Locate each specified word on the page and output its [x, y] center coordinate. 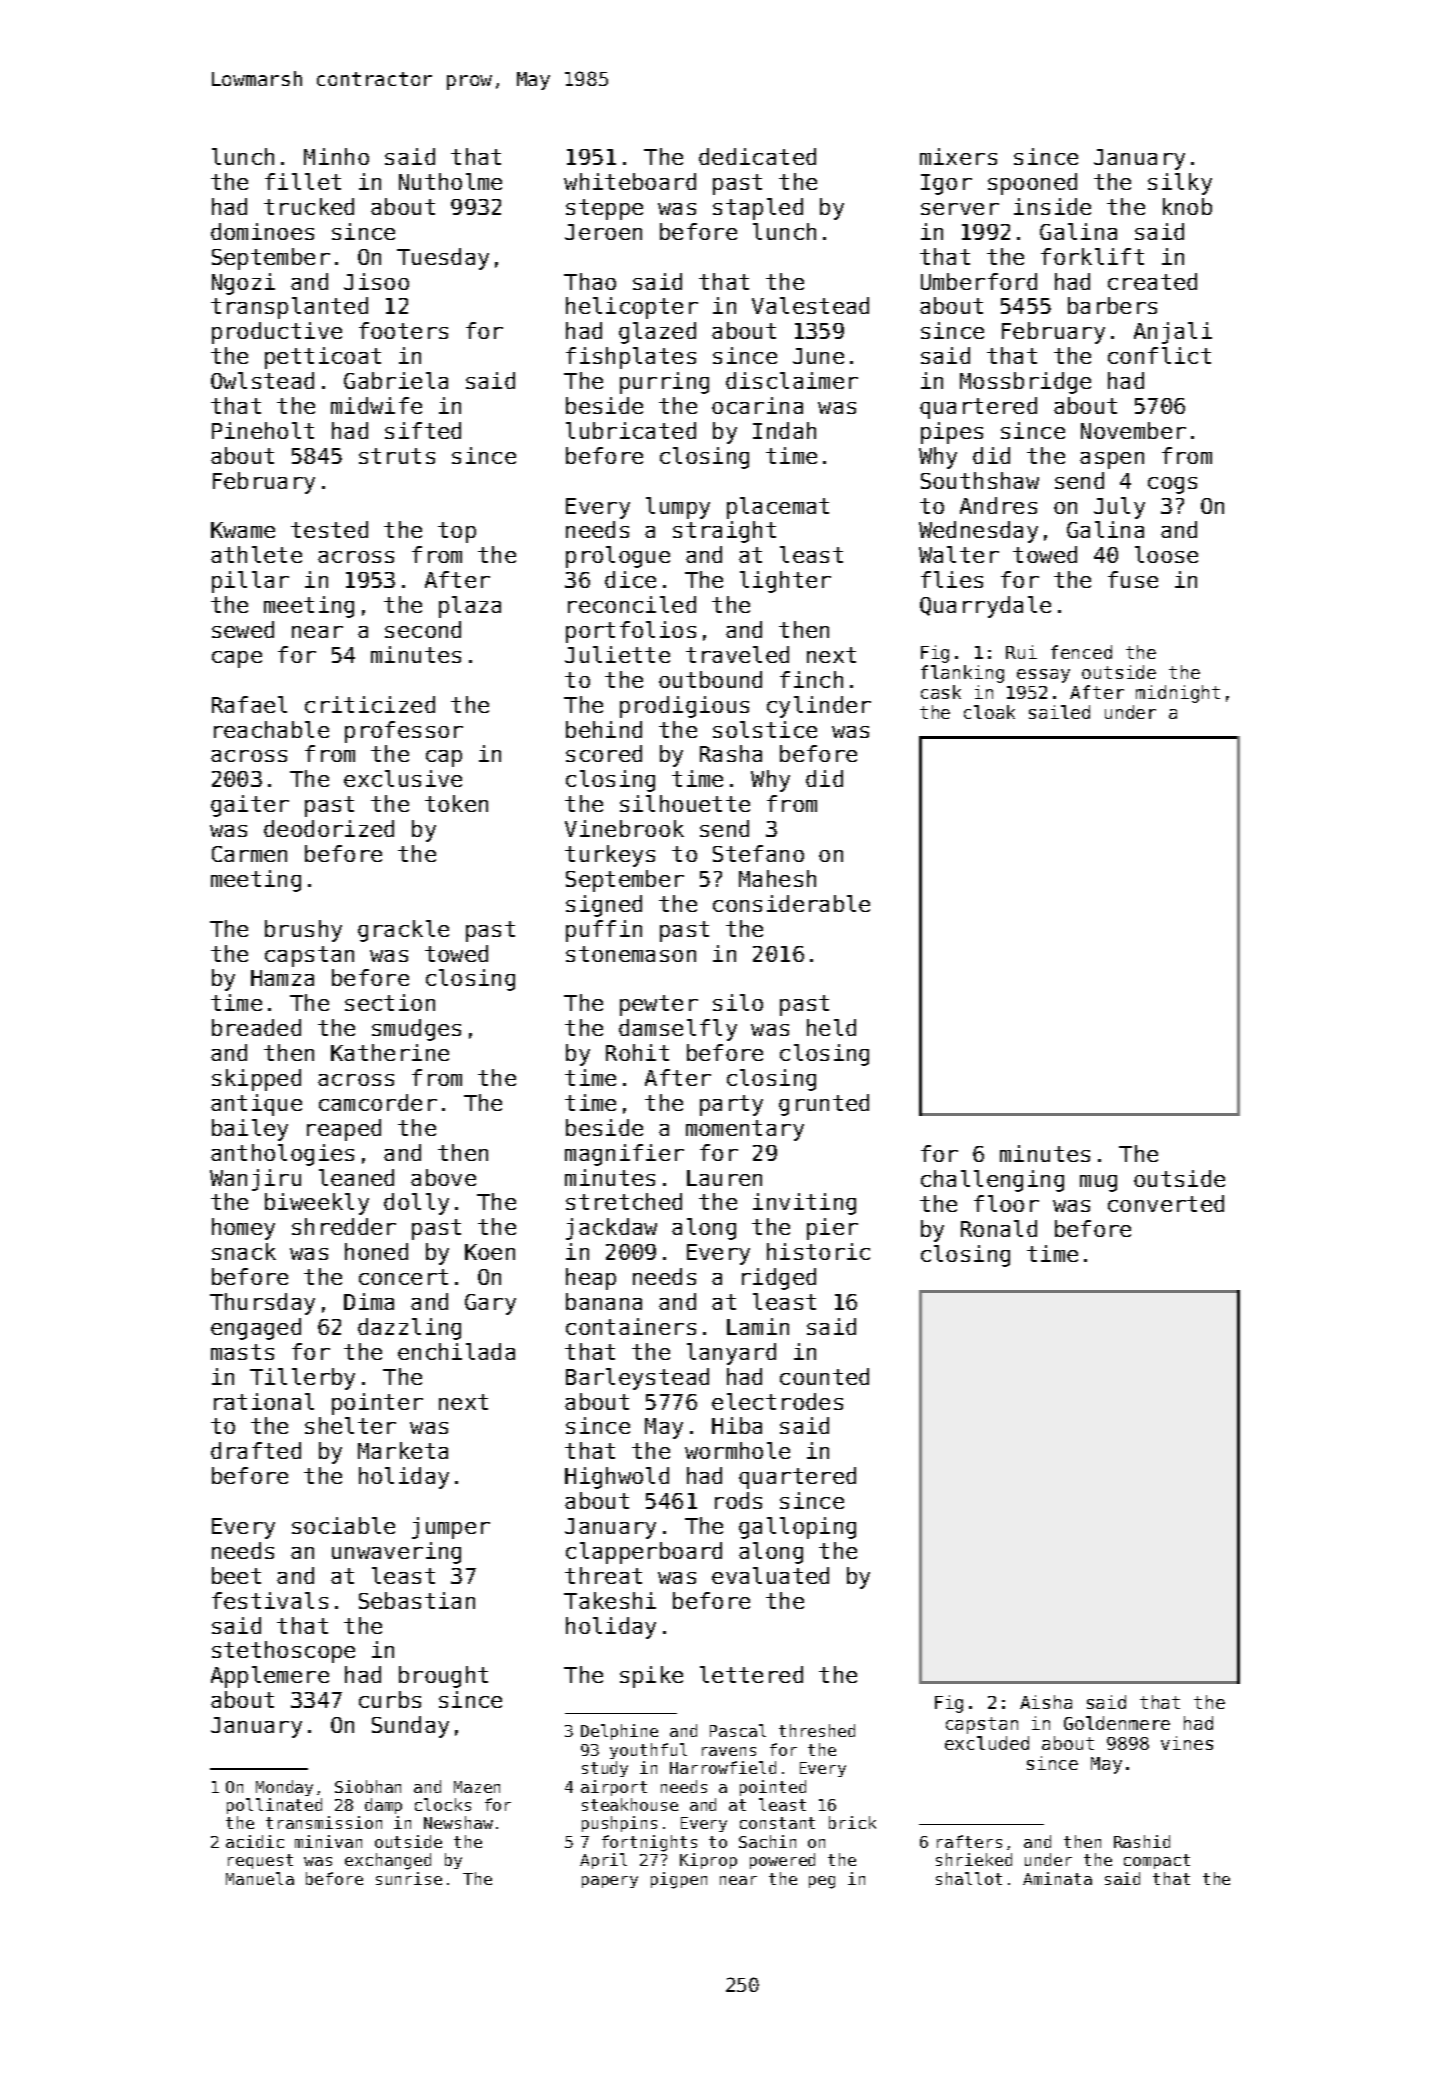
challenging [992, 1181]
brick [852, 1822]
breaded [256, 1027]
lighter [785, 582]
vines [1187, 1743]
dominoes [262, 231]
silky [1180, 184]
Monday [284, 1788]
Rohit [637, 1052]
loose [1166, 554]
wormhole [737, 1450]
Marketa [403, 1450]
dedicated [757, 156]
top [457, 532]
